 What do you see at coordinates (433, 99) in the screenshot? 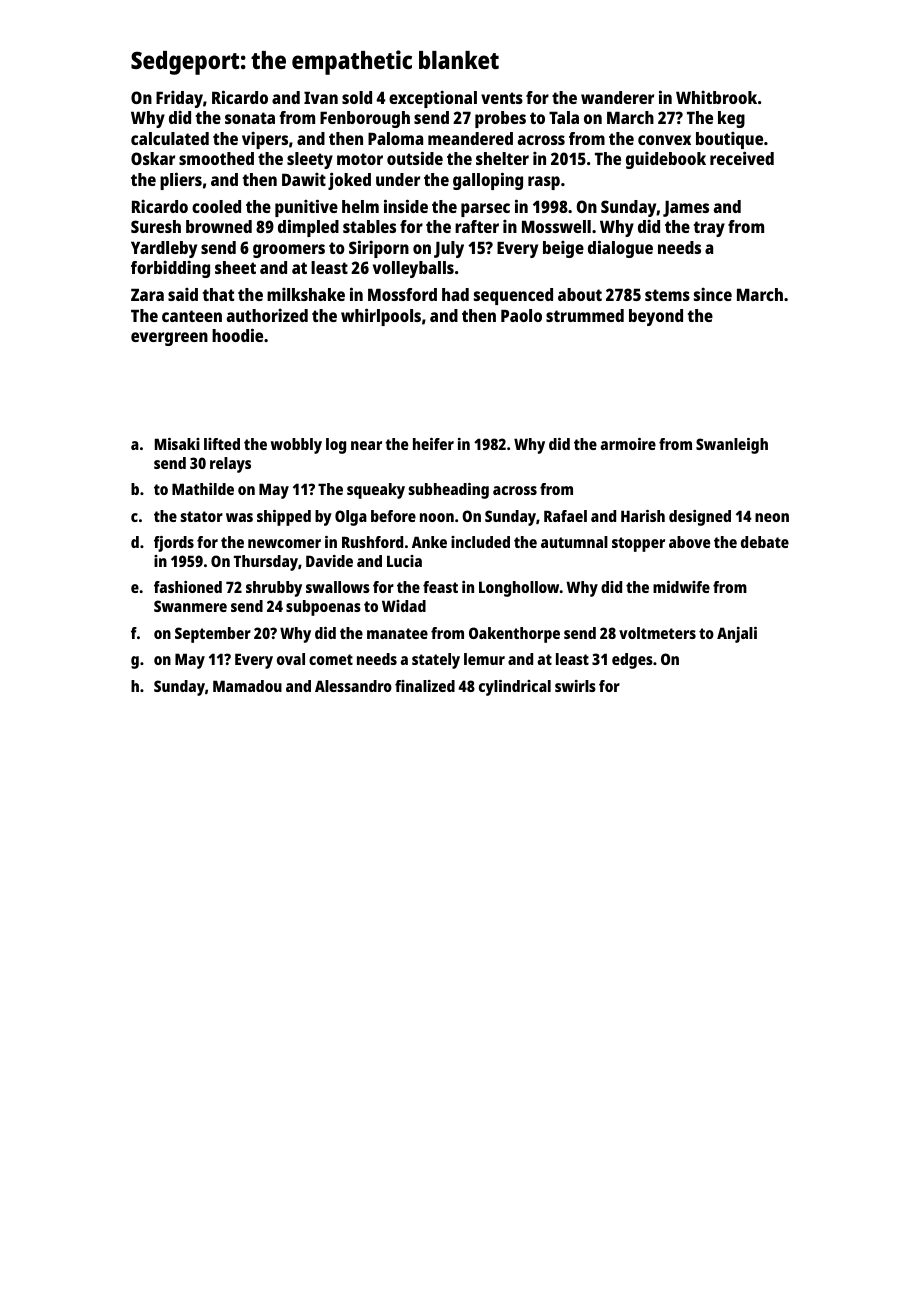
I see `exceptional` at bounding box center [433, 99].
